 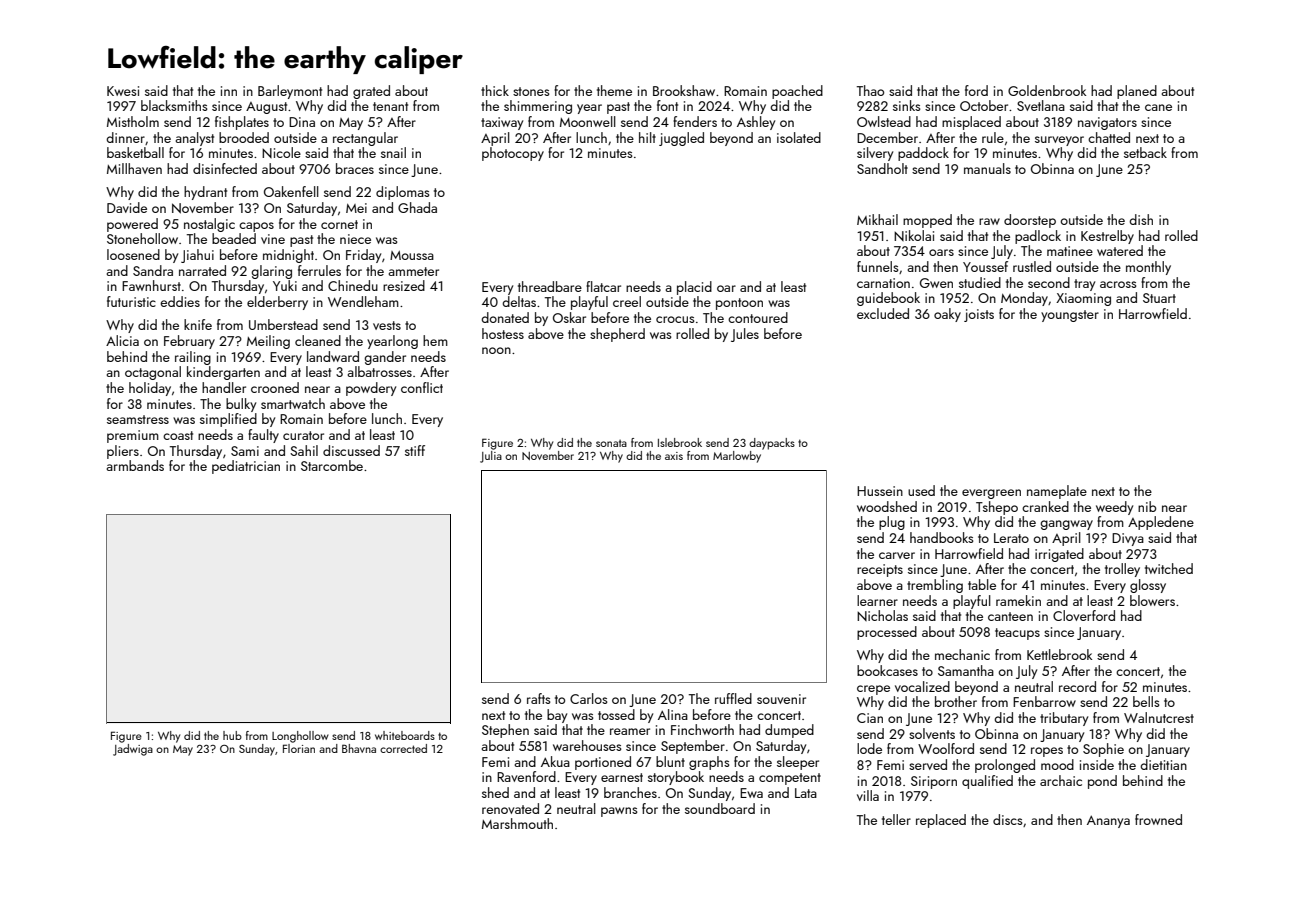 I want to click on stones, so click(x=531, y=91).
